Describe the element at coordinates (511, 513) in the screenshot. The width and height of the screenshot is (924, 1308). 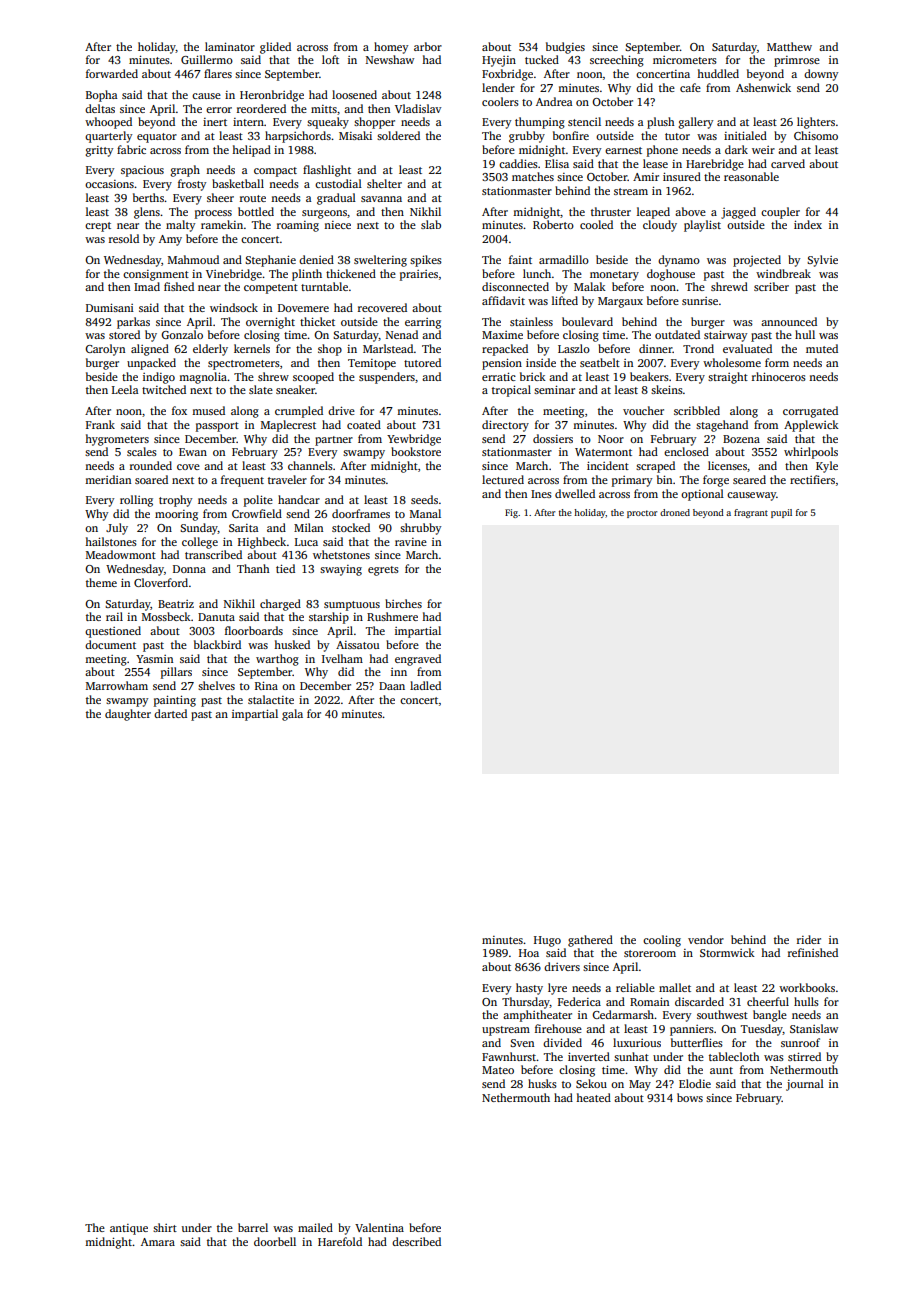
I see `Fig` at that location.
